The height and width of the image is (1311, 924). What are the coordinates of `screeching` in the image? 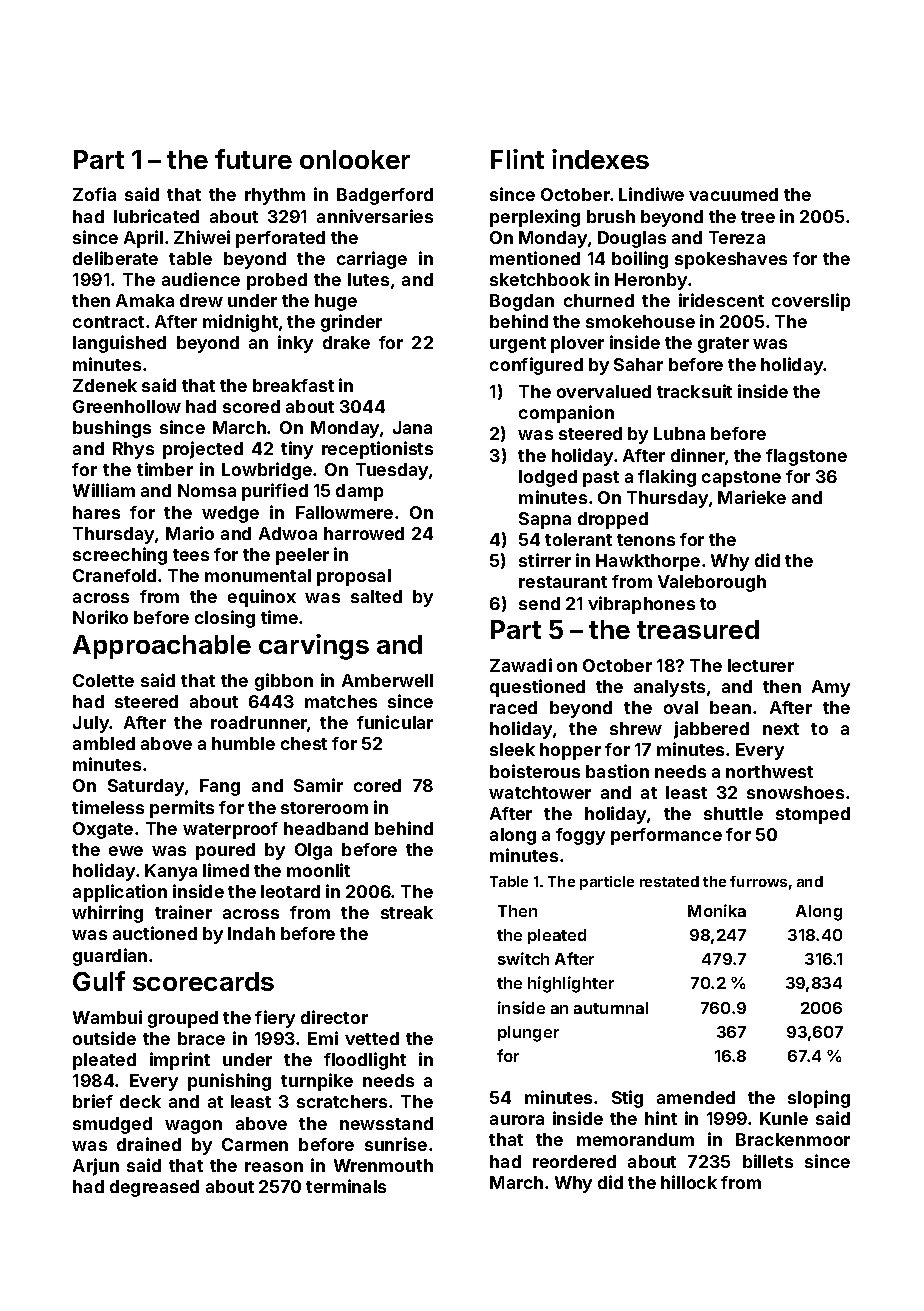 It's located at (120, 556).
